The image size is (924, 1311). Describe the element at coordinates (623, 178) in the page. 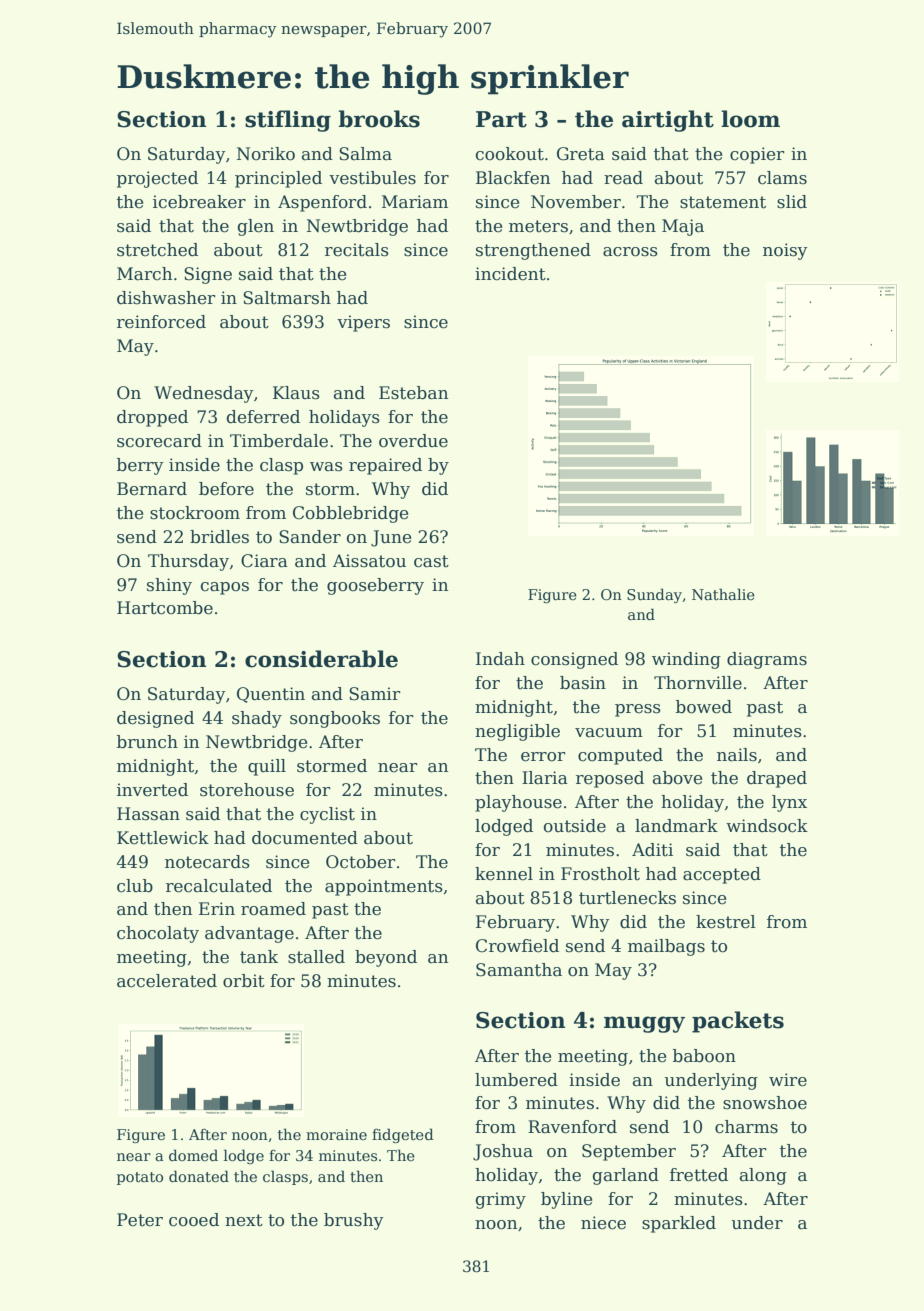

I see `read` at that location.
